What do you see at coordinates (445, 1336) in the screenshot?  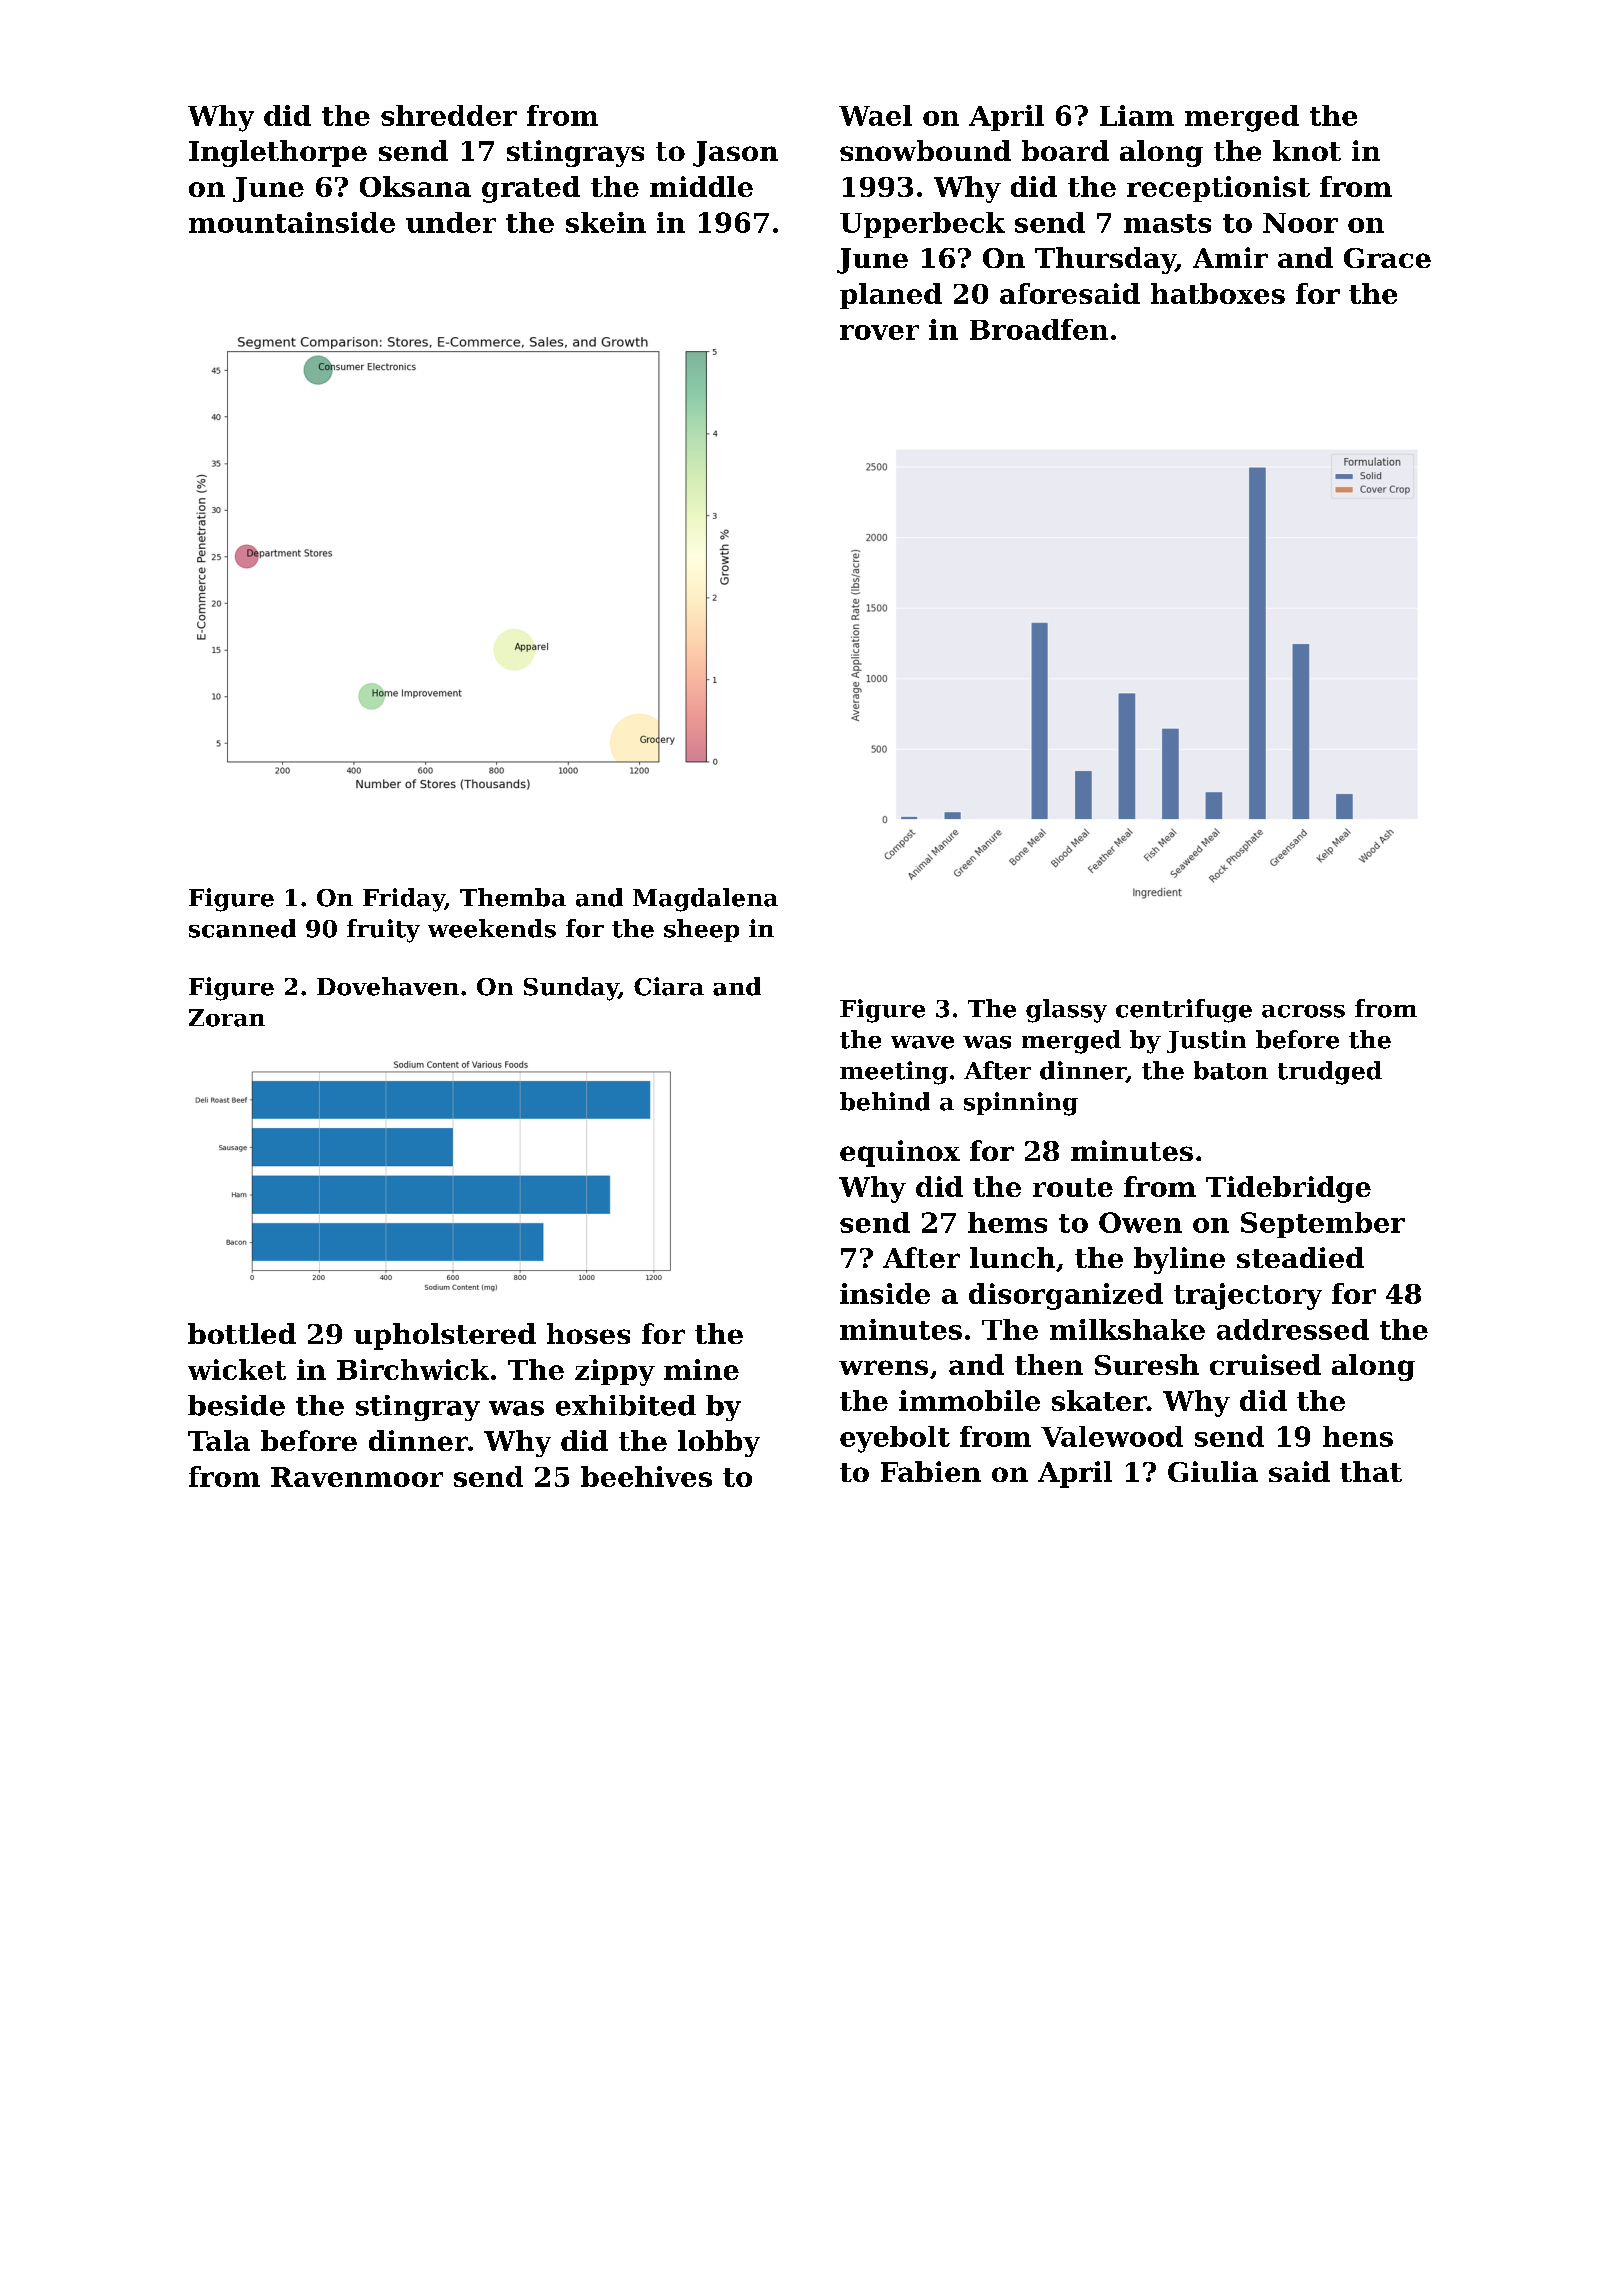 I see `upholstered` at bounding box center [445, 1336].
